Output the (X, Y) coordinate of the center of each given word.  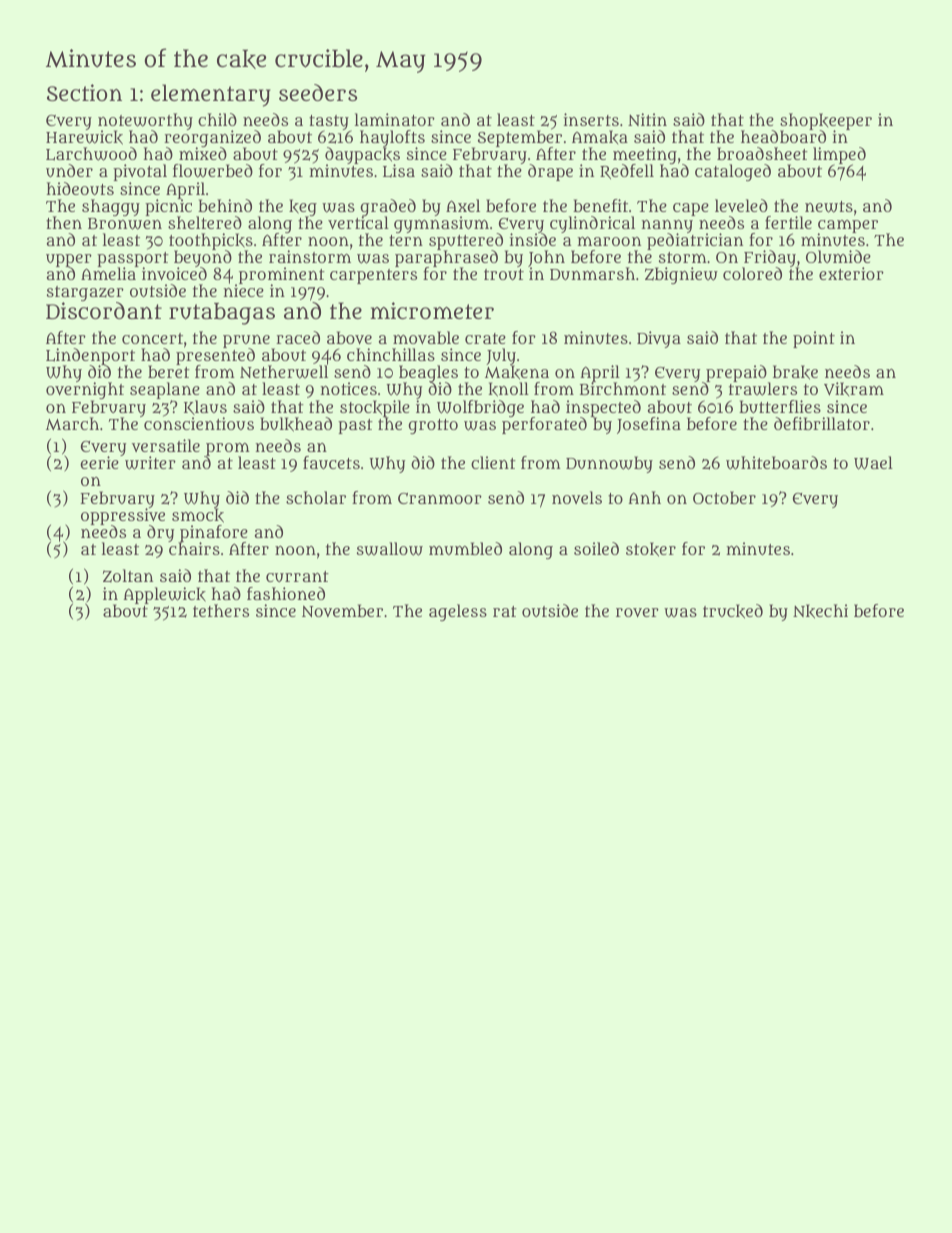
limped (839, 156)
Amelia (108, 274)
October (724, 497)
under (69, 170)
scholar (316, 497)
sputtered (467, 242)
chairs (194, 549)
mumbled (465, 548)
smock (198, 516)
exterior (851, 273)
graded (388, 207)
